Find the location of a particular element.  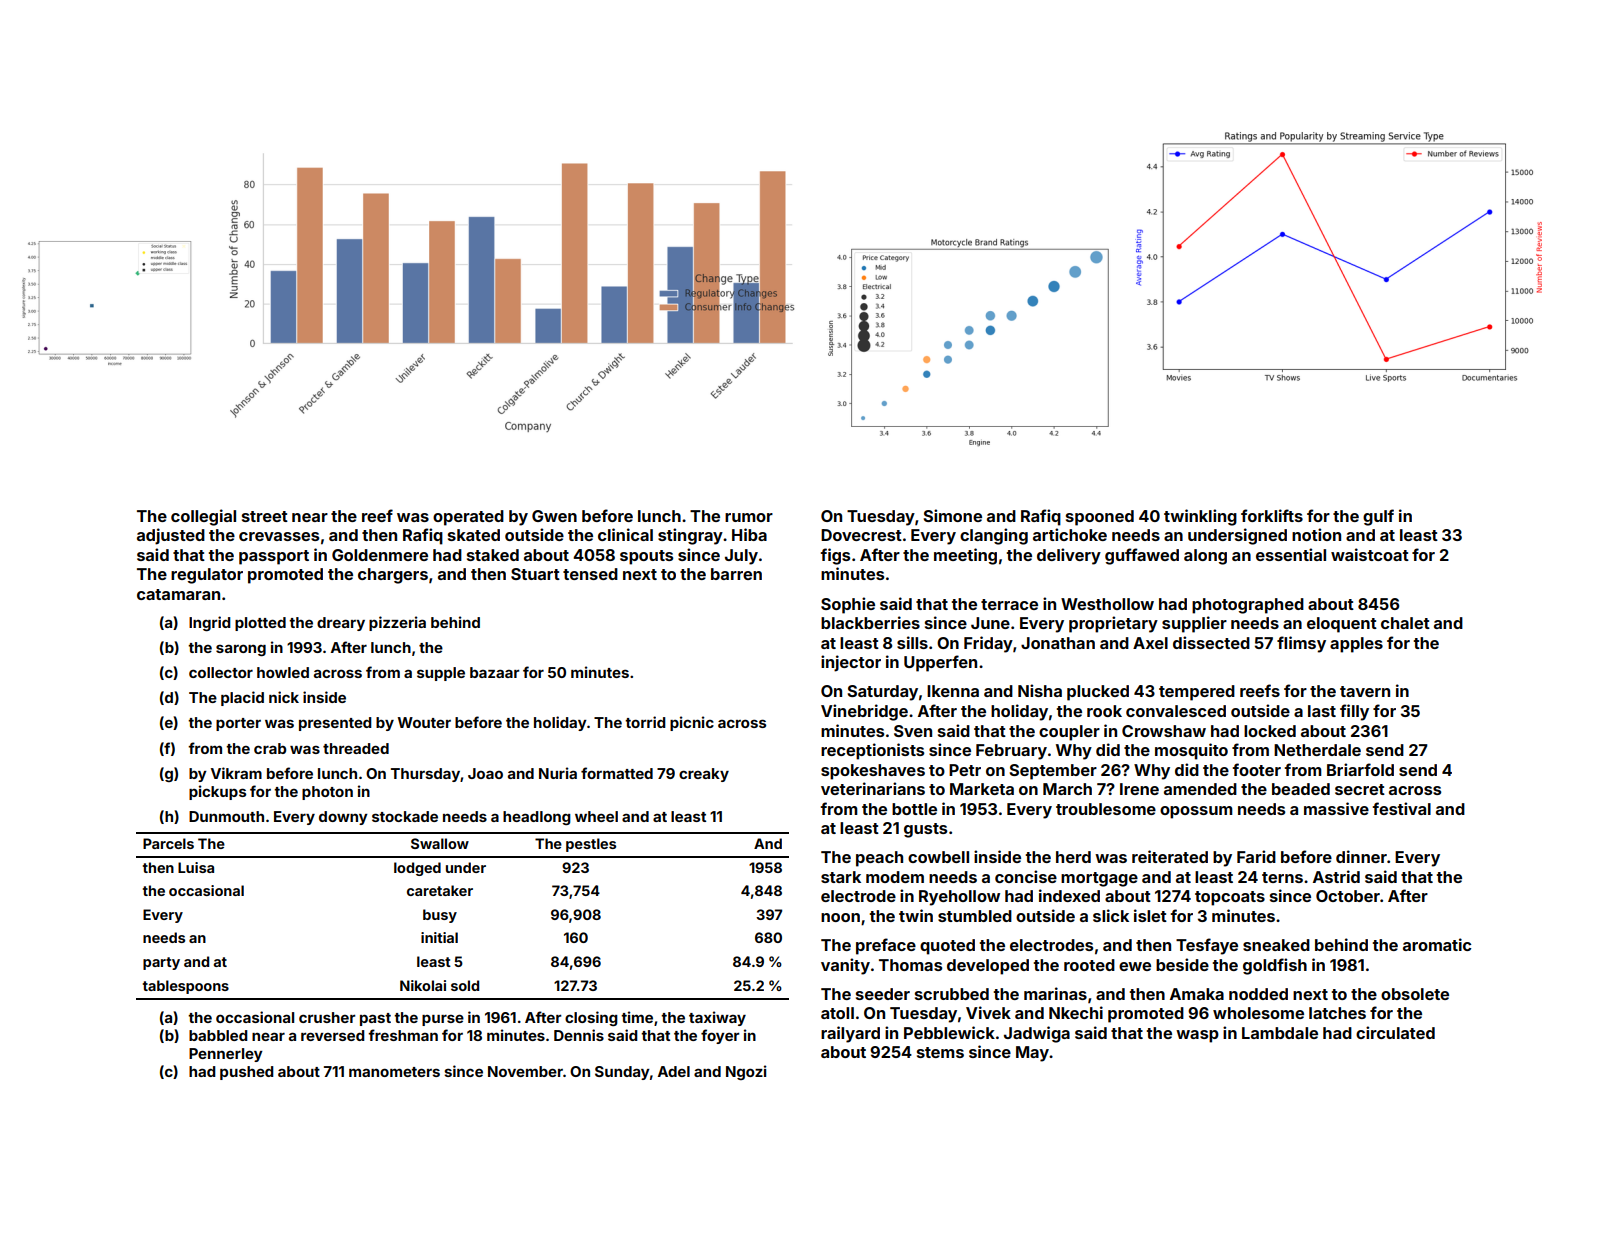

collegial is located at coordinates (203, 517).
